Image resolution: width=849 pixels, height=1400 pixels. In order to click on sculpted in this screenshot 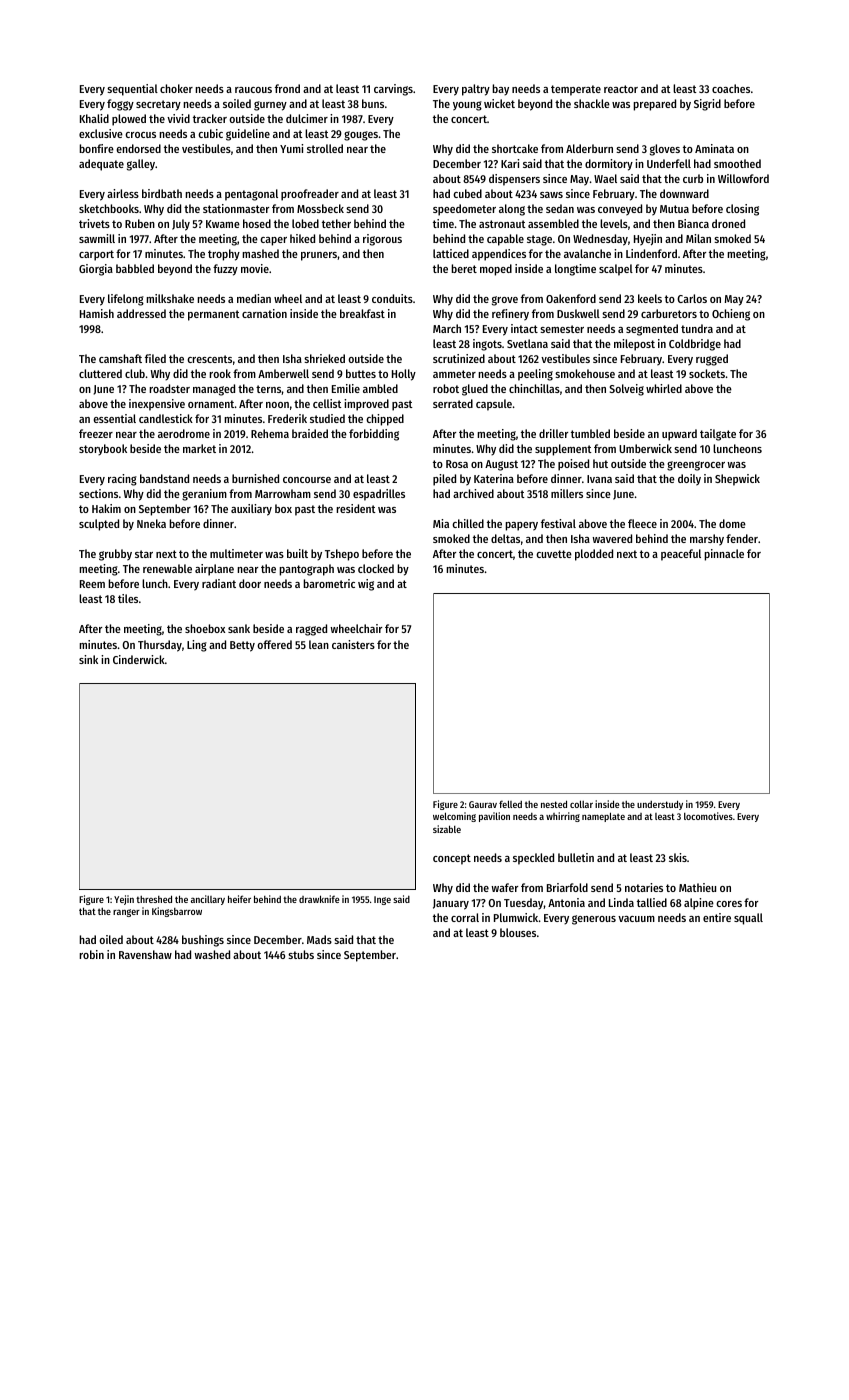, I will do `click(99, 525)`.
